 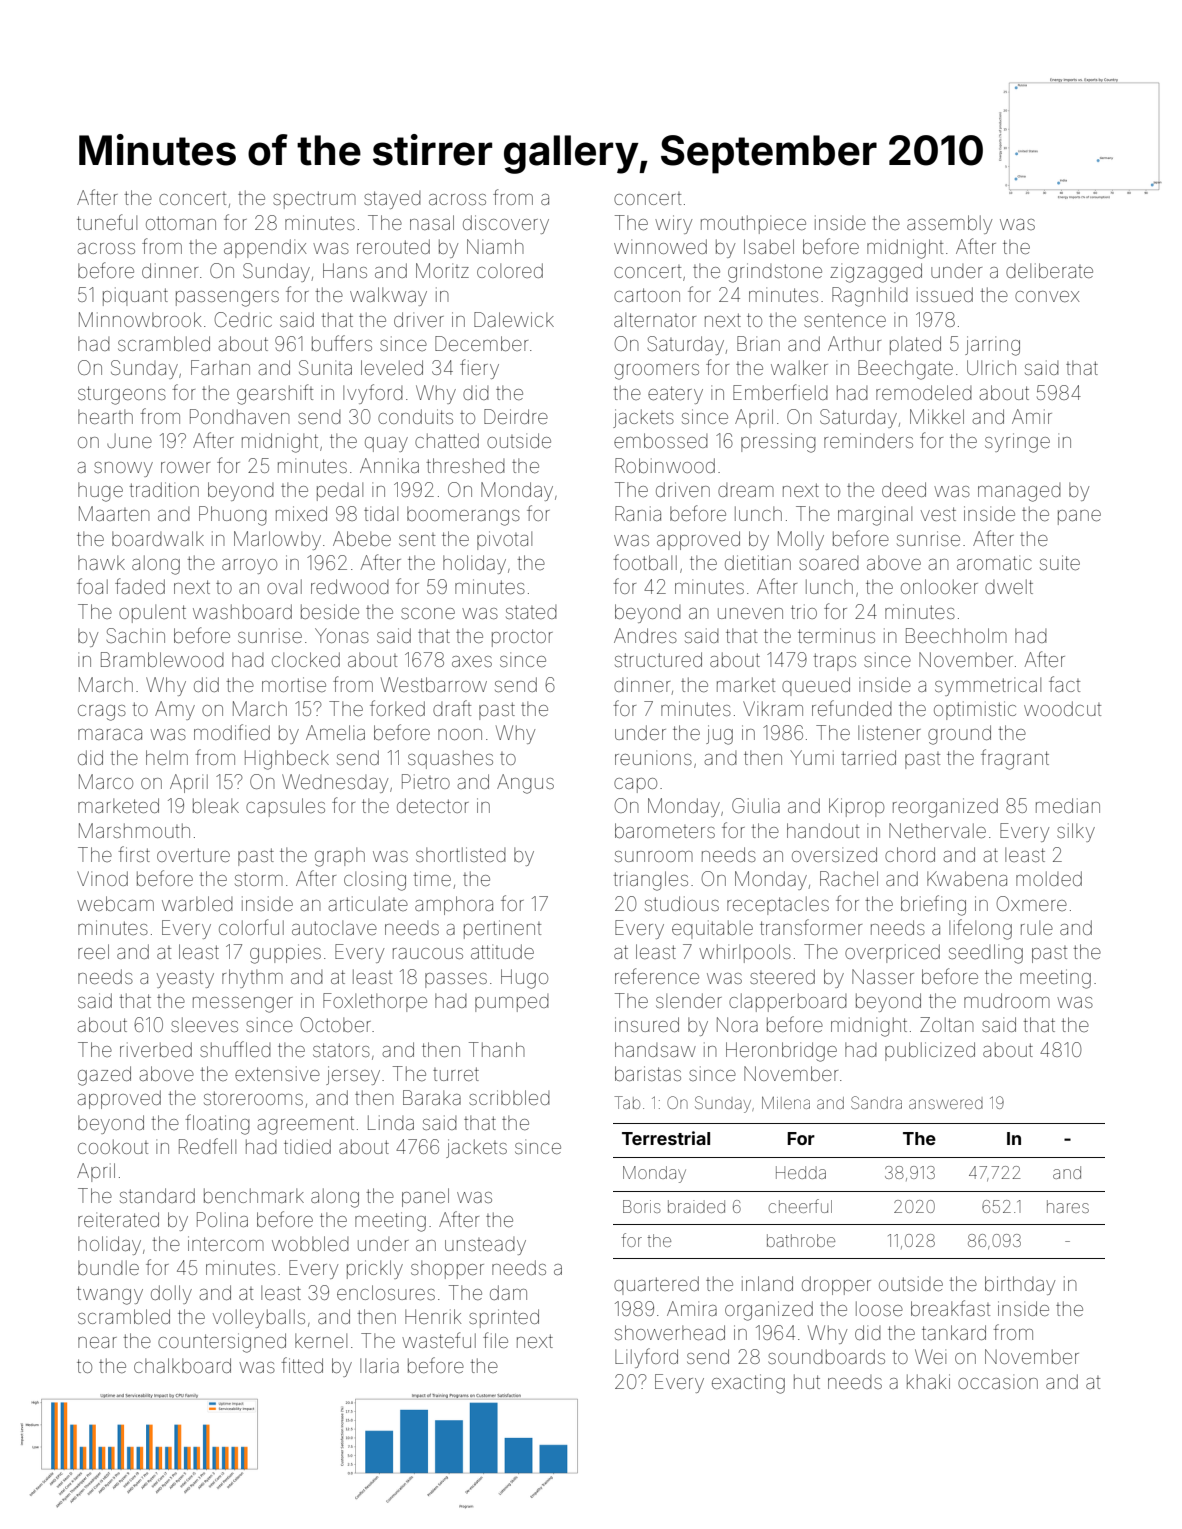 I want to click on Pondhaven, so click(x=240, y=416).
